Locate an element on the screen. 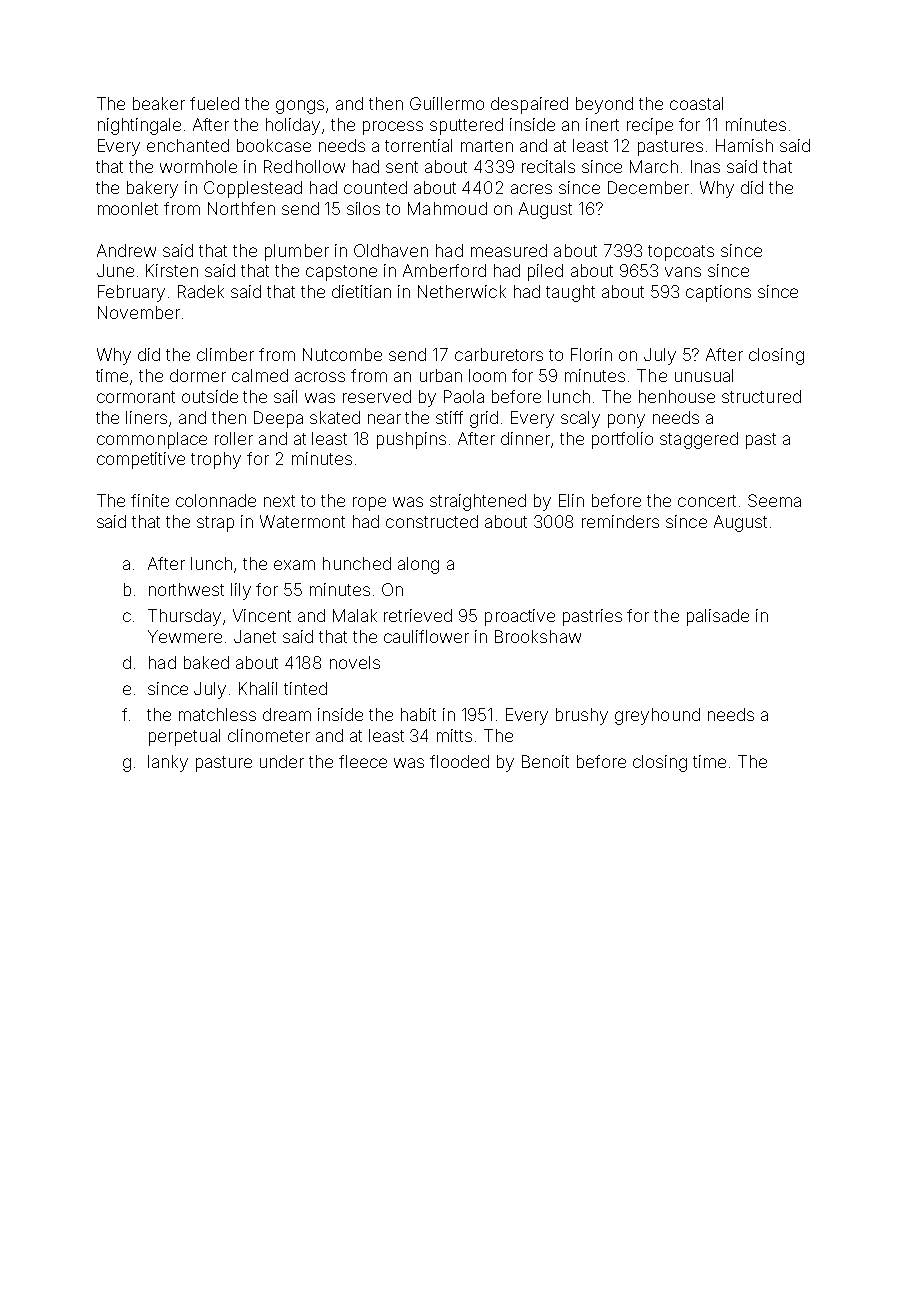 Image resolution: width=908 pixels, height=1316 pixels. dietitian is located at coordinates (361, 291).
